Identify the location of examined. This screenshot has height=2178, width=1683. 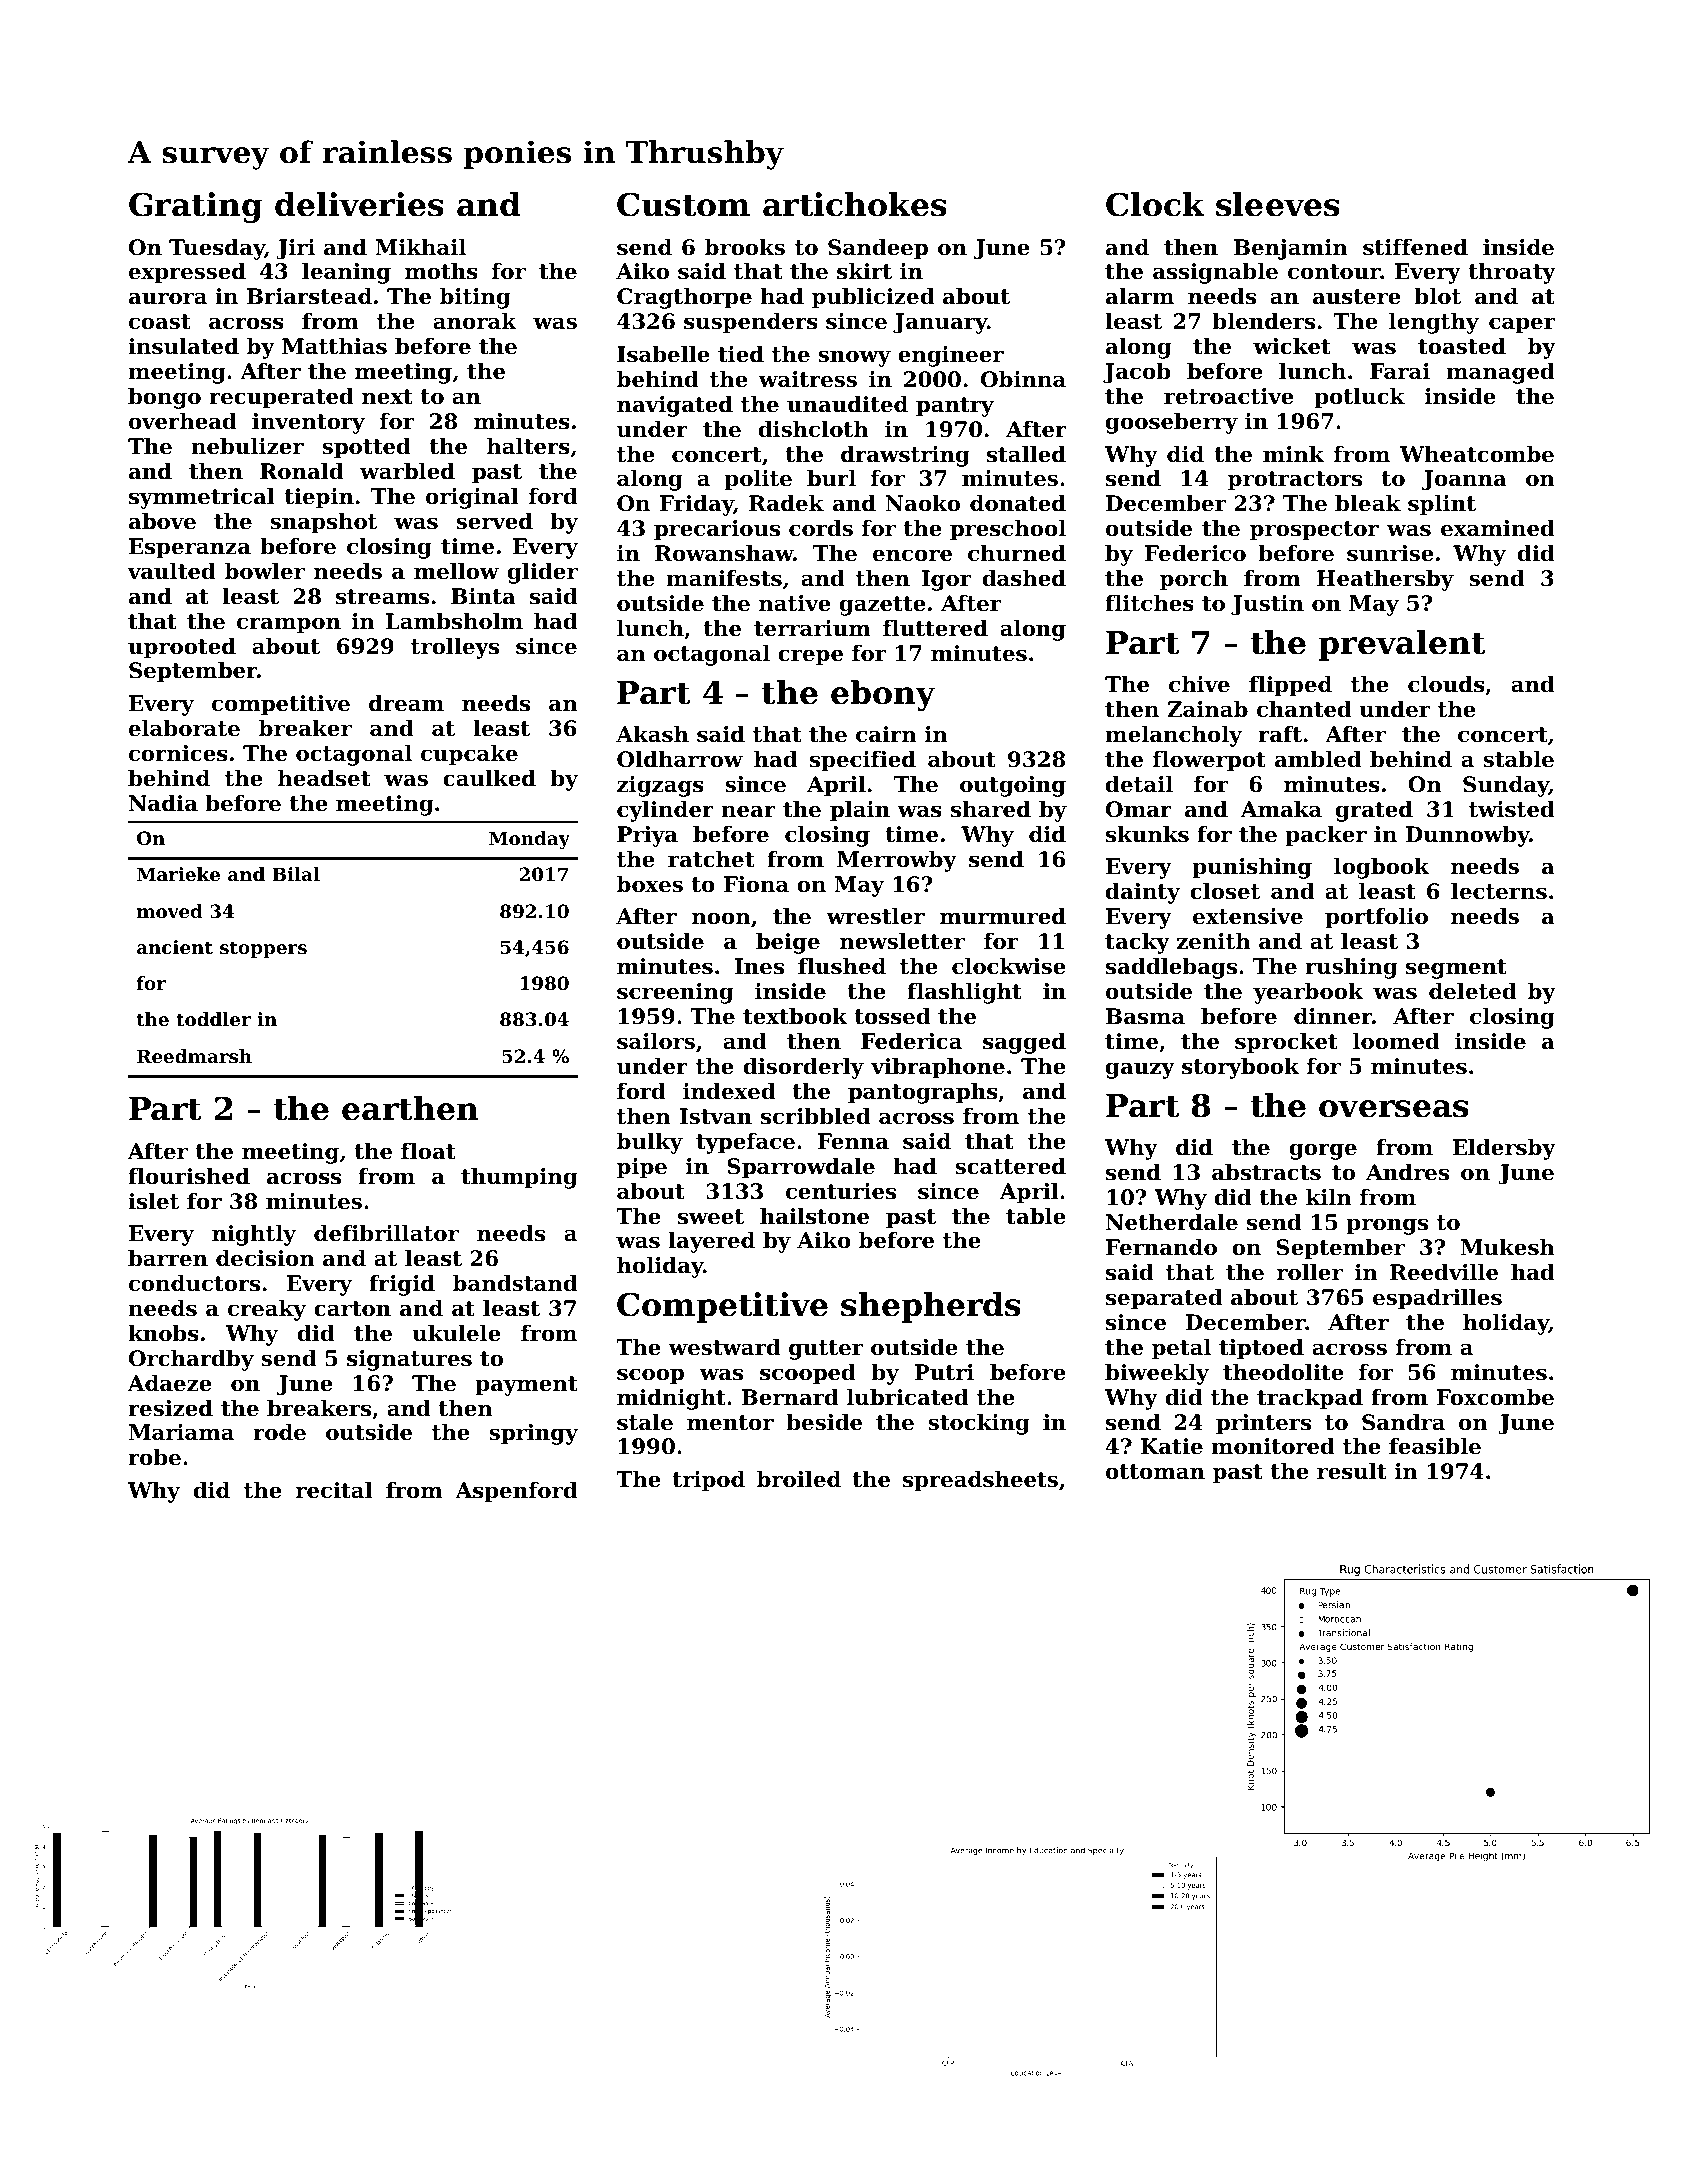
(1498, 528).
